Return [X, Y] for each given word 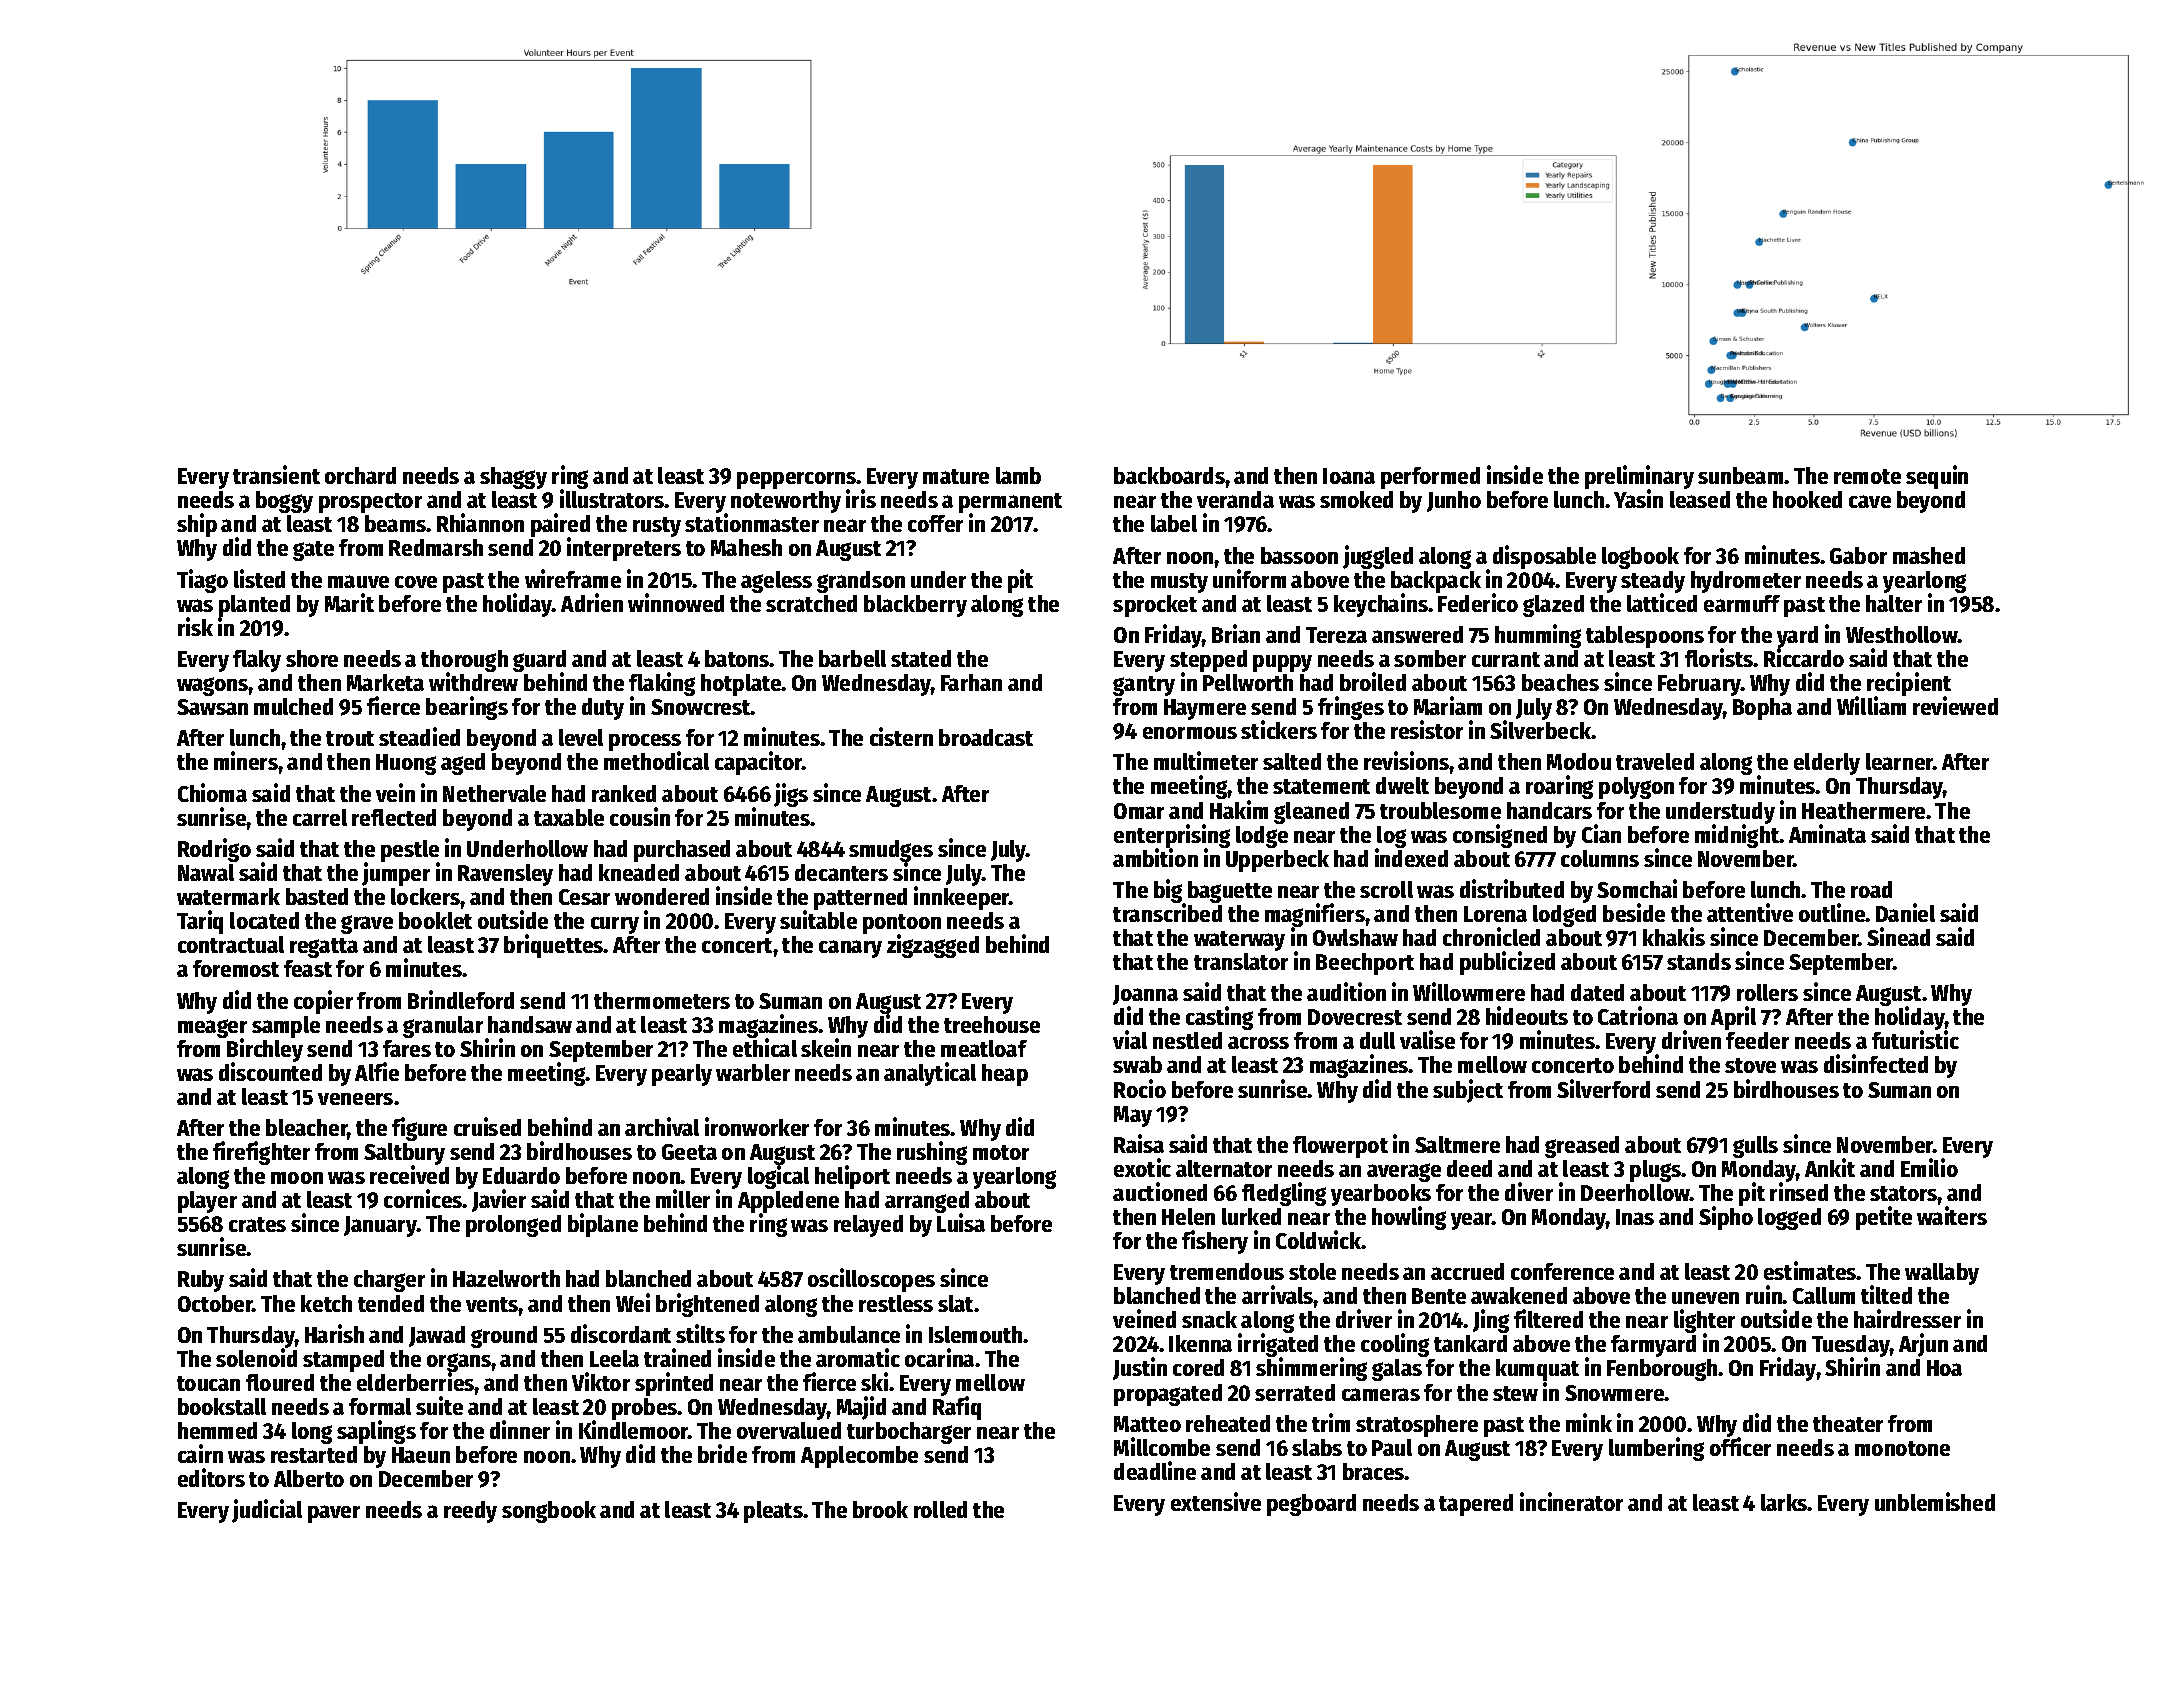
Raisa [1139, 1143]
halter [1894, 603]
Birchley [265, 1050]
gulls [1755, 1147]
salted [1292, 761]
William [1871, 706]
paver [334, 1514]
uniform [1249, 578]
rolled [940, 1509]
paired [560, 525]
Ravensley [505, 875]
